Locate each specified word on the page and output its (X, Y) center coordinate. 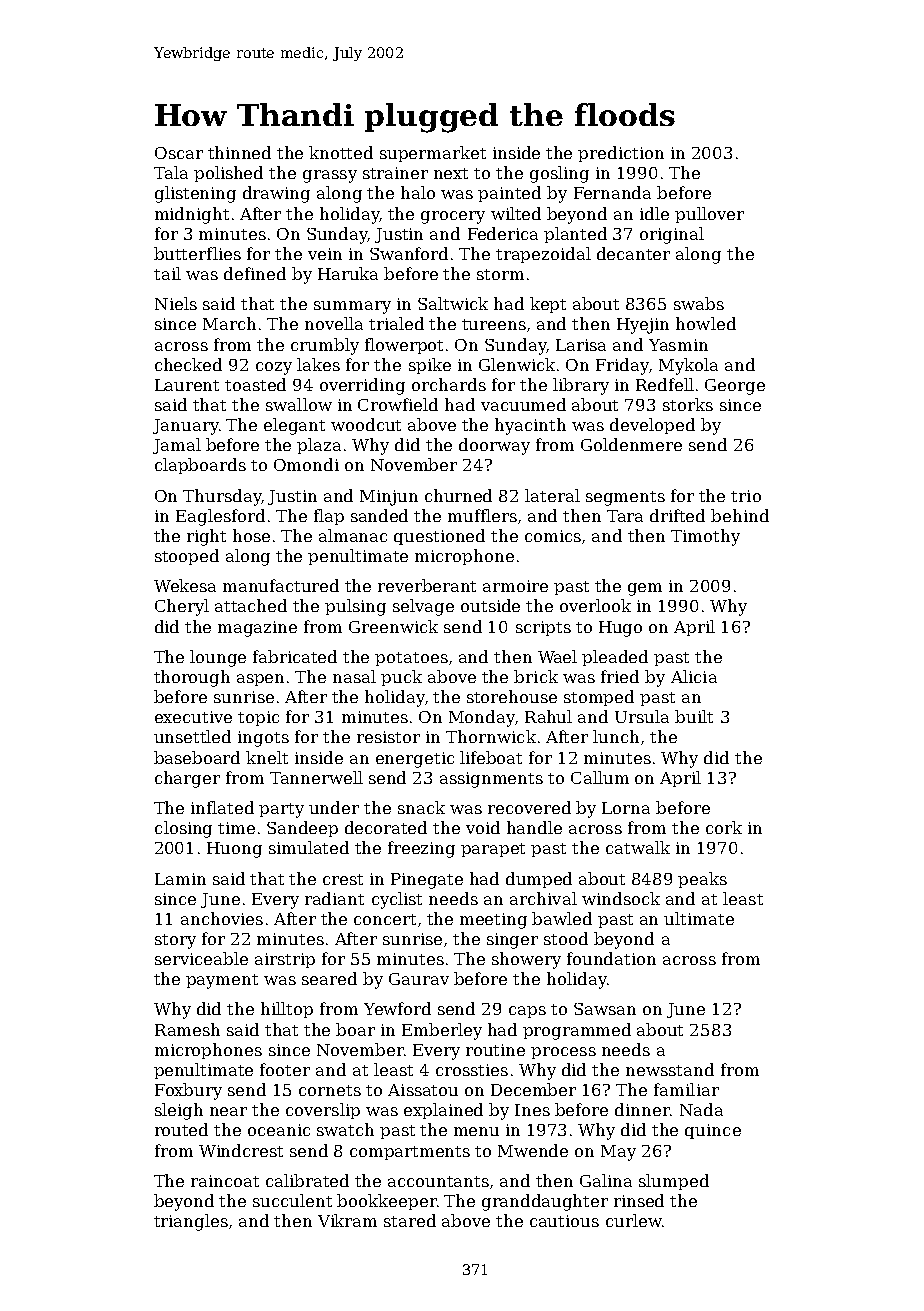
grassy (330, 176)
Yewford (397, 1008)
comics (553, 536)
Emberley (442, 1031)
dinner (642, 1109)
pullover (709, 215)
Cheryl (182, 607)
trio (746, 496)
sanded (379, 515)
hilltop (287, 1010)
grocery (453, 217)
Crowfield (398, 404)
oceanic (279, 1130)
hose (251, 535)
